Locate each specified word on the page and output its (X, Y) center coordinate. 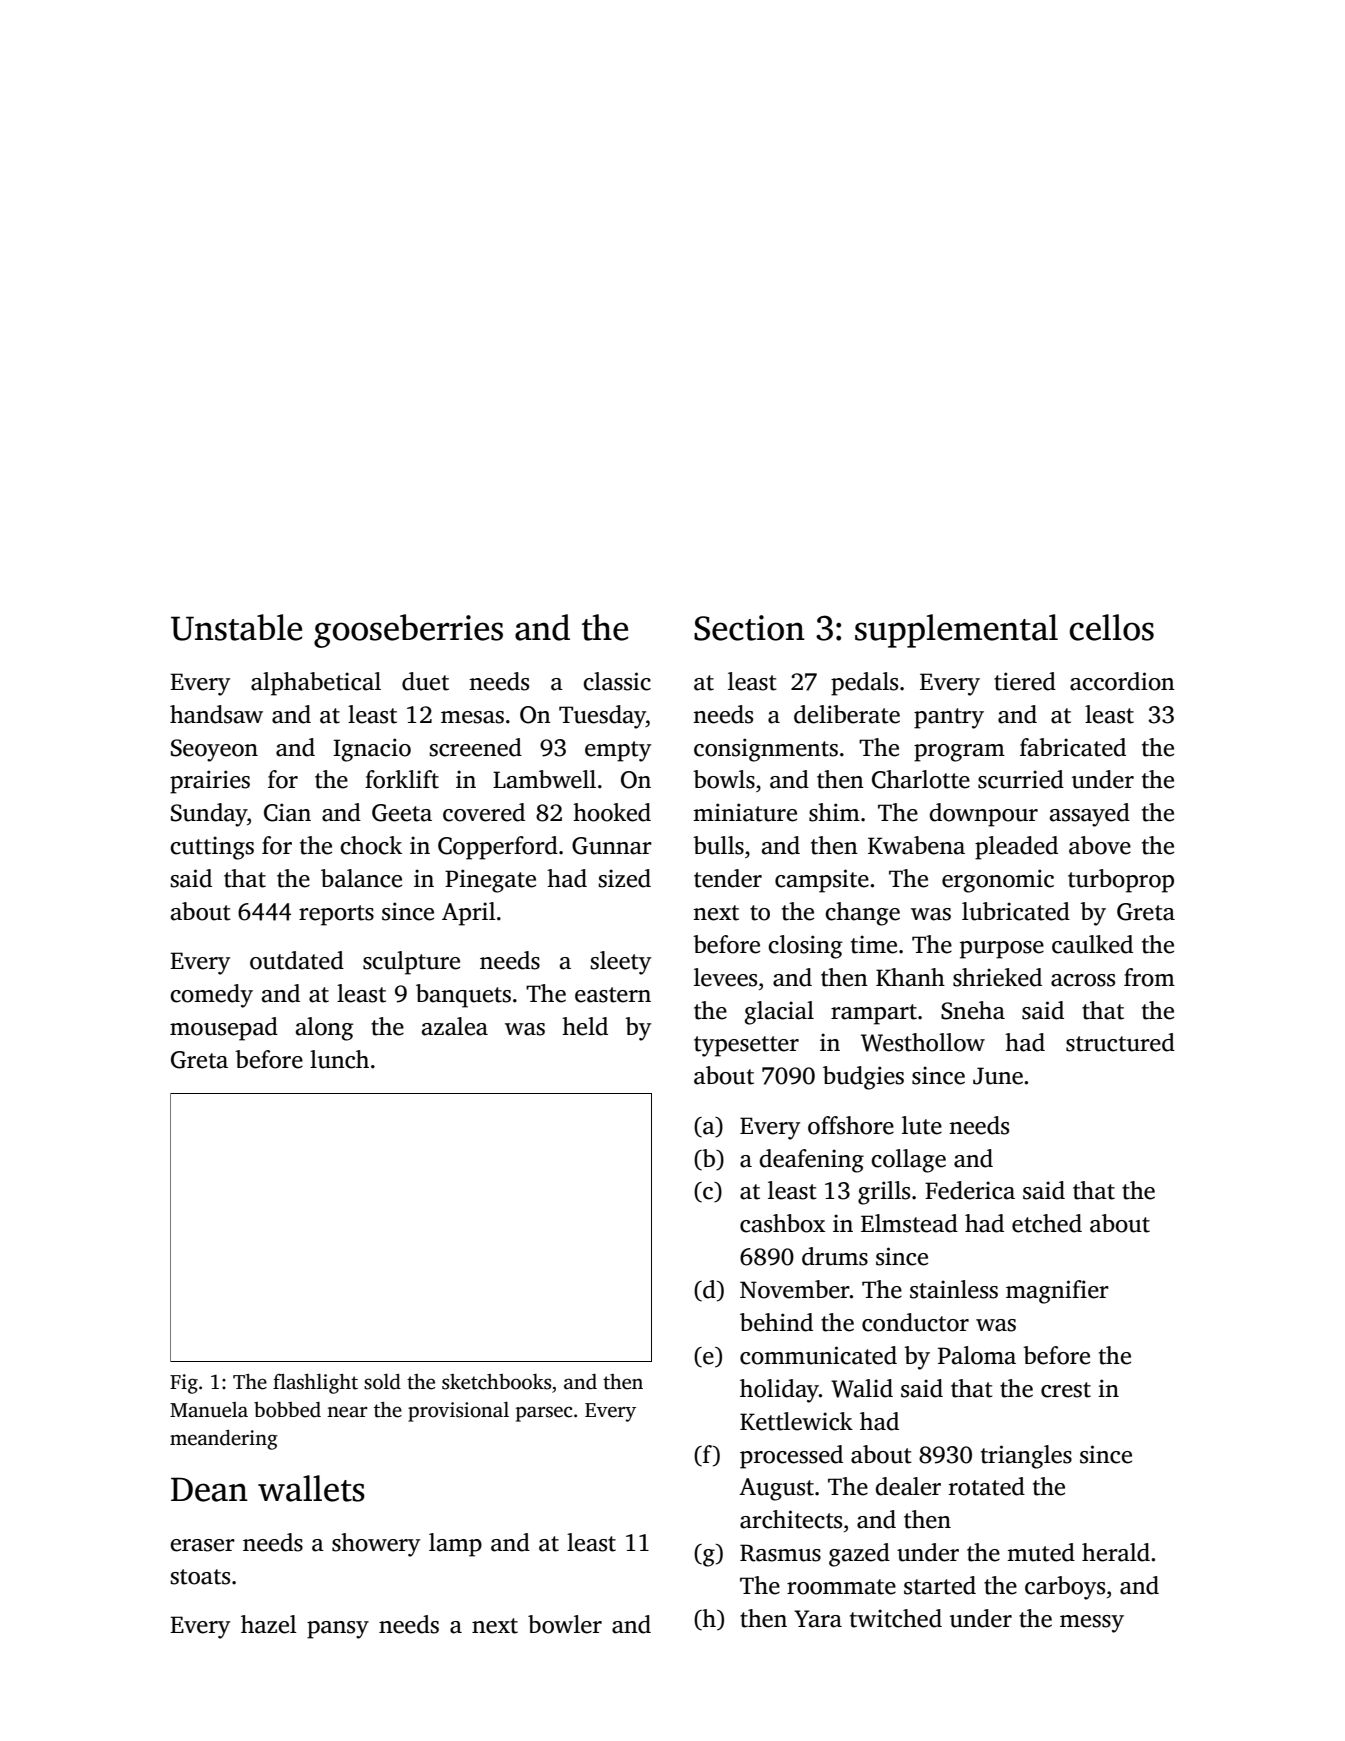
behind (776, 1322)
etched (1047, 1223)
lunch (339, 1059)
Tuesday (602, 717)
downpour (983, 815)
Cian (287, 812)
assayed (1090, 815)
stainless (954, 1289)
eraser (202, 1545)
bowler (565, 1624)
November (795, 1289)
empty (618, 751)
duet (425, 681)
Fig (184, 1384)
